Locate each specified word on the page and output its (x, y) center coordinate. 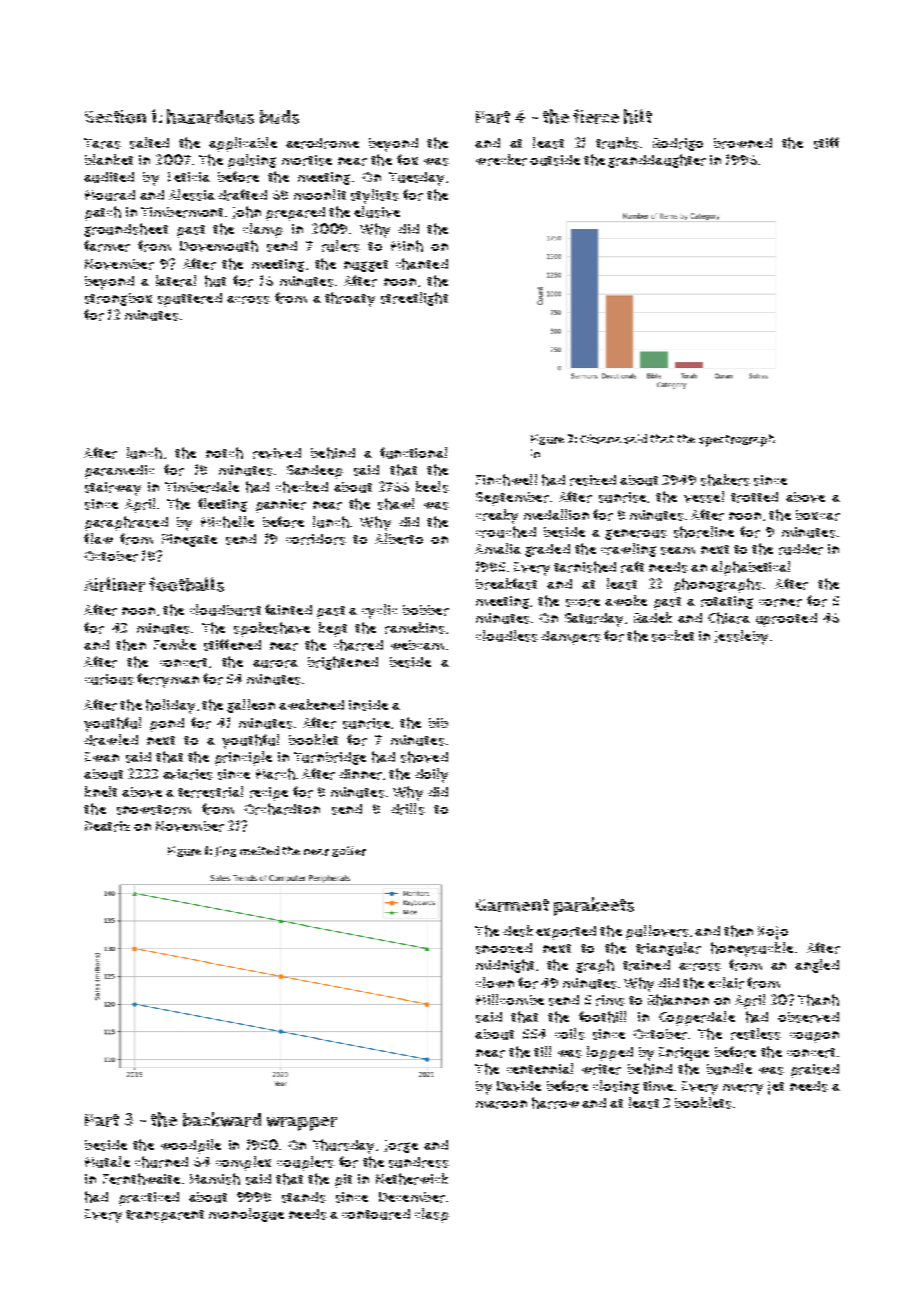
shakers (725, 480)
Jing (225, 851)
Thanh (818, 1000)
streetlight (414, 299)
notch (224, 453)
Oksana (601, 439)
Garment (512, 905)
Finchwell (506, 480)
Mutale (107, 1162)
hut (215, 281)
